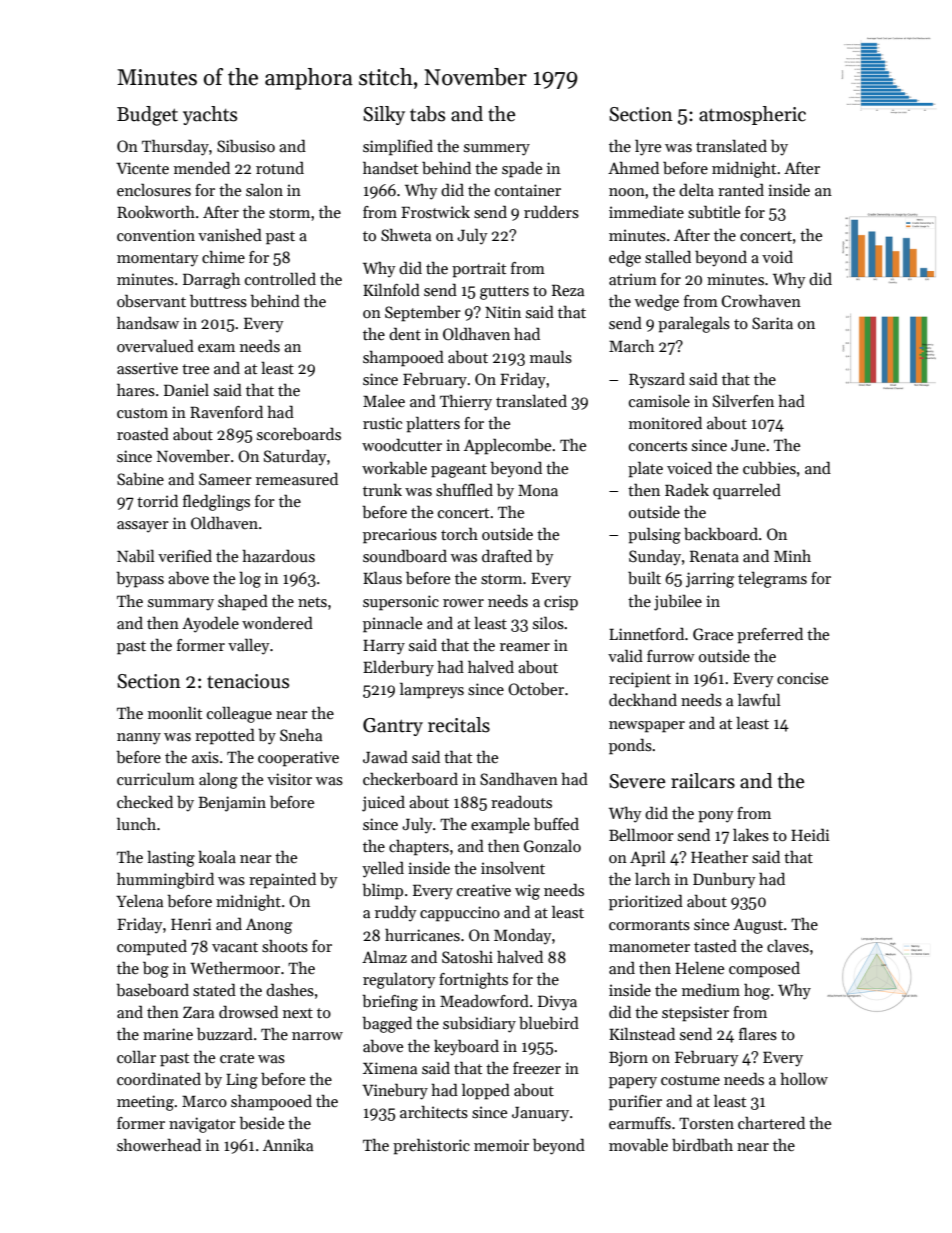 The height and width of the screenshot is (1233, 952). What do you see at coordinates (696, 190) in the screenshot?
I see `delta` at bounding box center [696, 190].
